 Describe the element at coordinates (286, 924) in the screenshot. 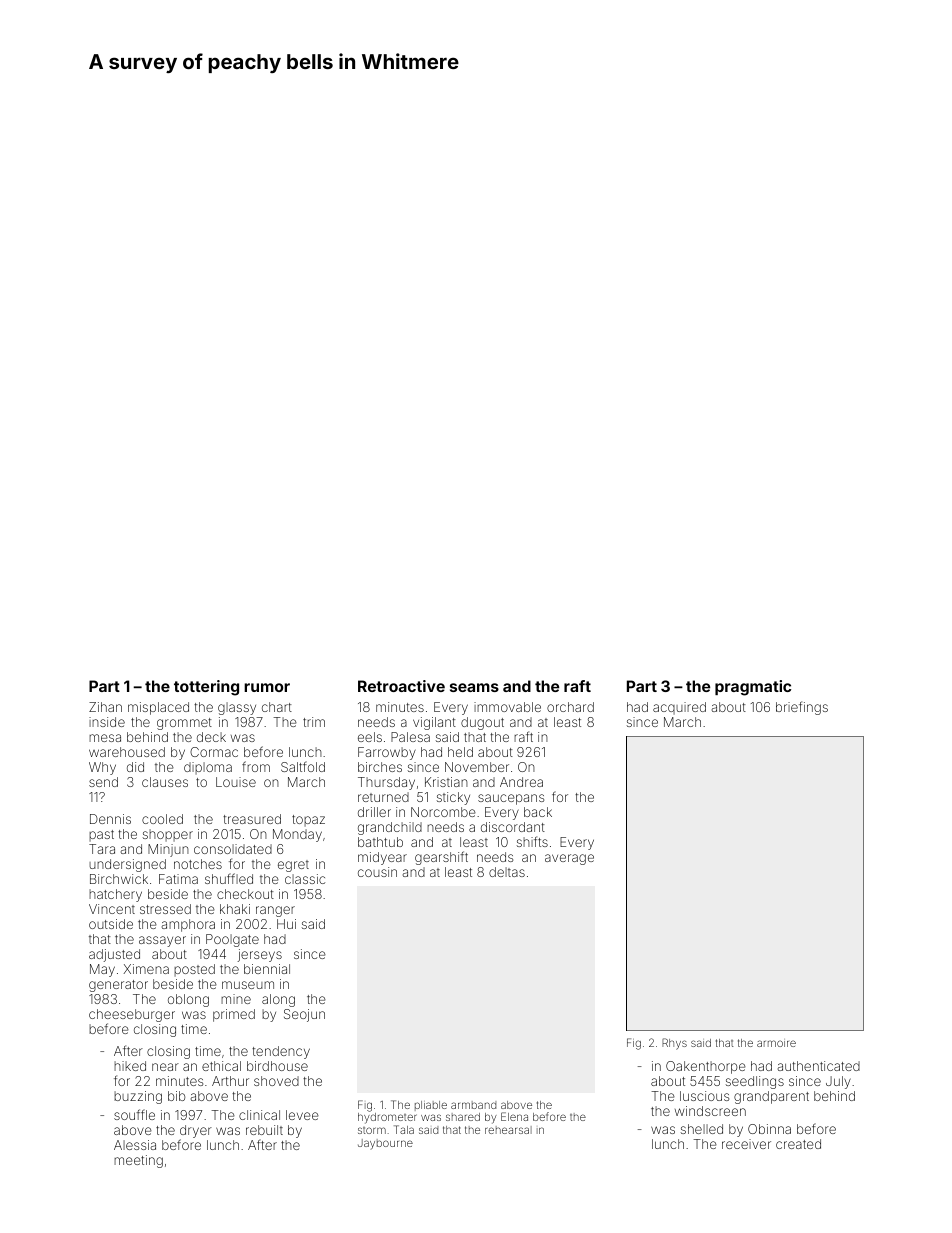

I see `Hui` at that location.
